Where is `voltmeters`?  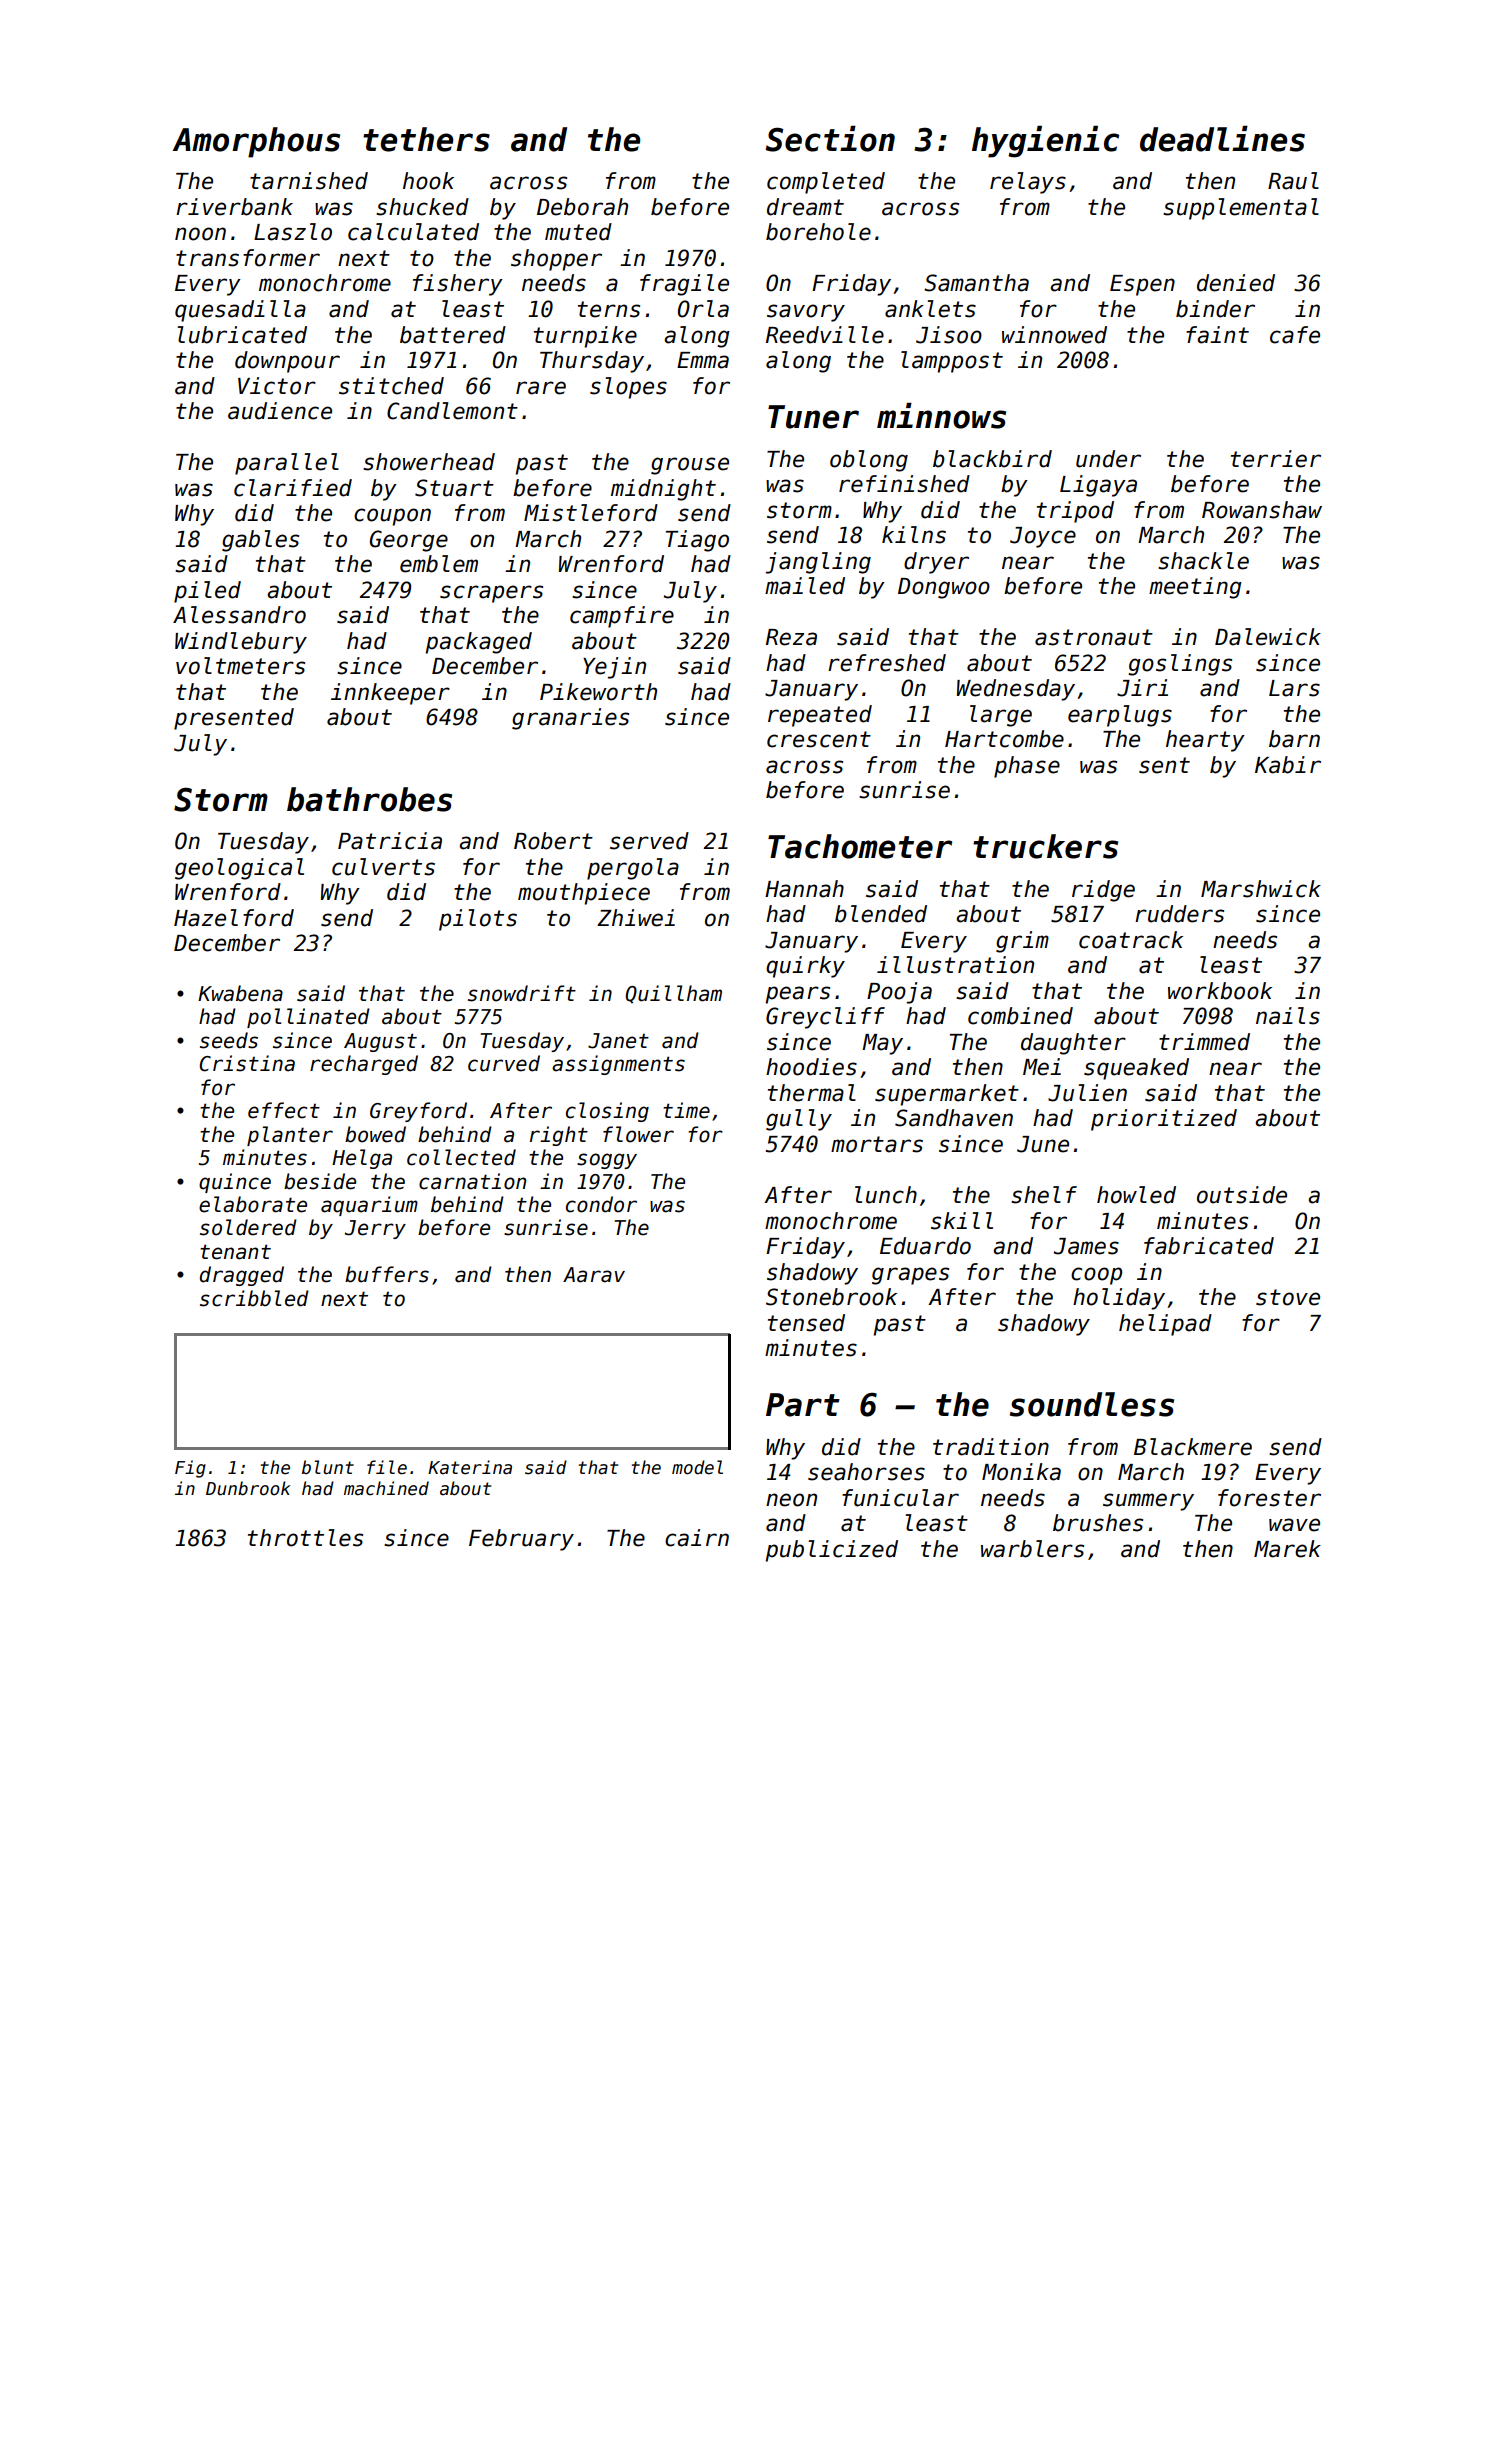
voltmeters is located at coordinates (240, 666).
